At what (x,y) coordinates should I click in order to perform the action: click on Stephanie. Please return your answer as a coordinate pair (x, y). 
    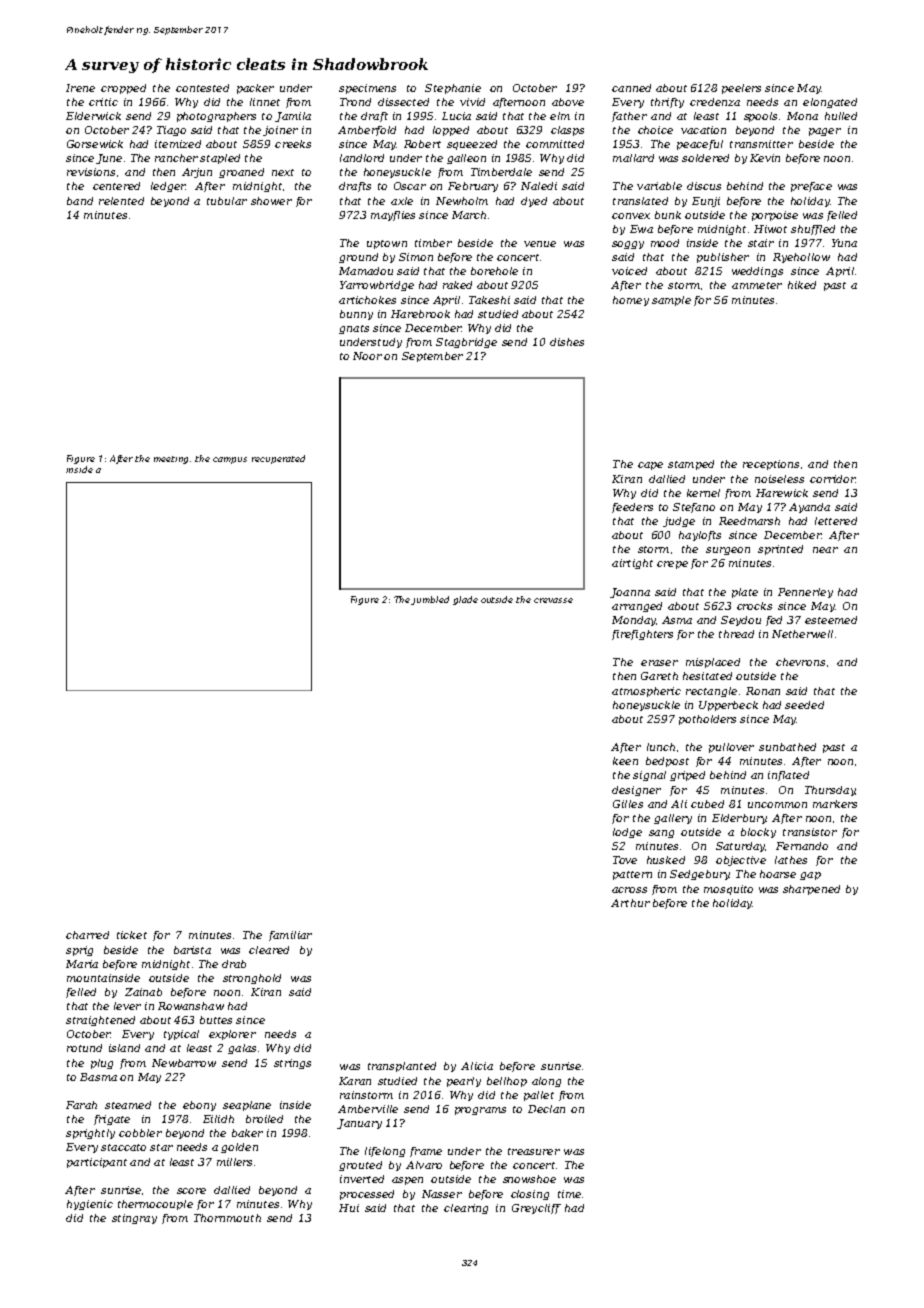
    Looking at the image, I should click on (453, 89).
